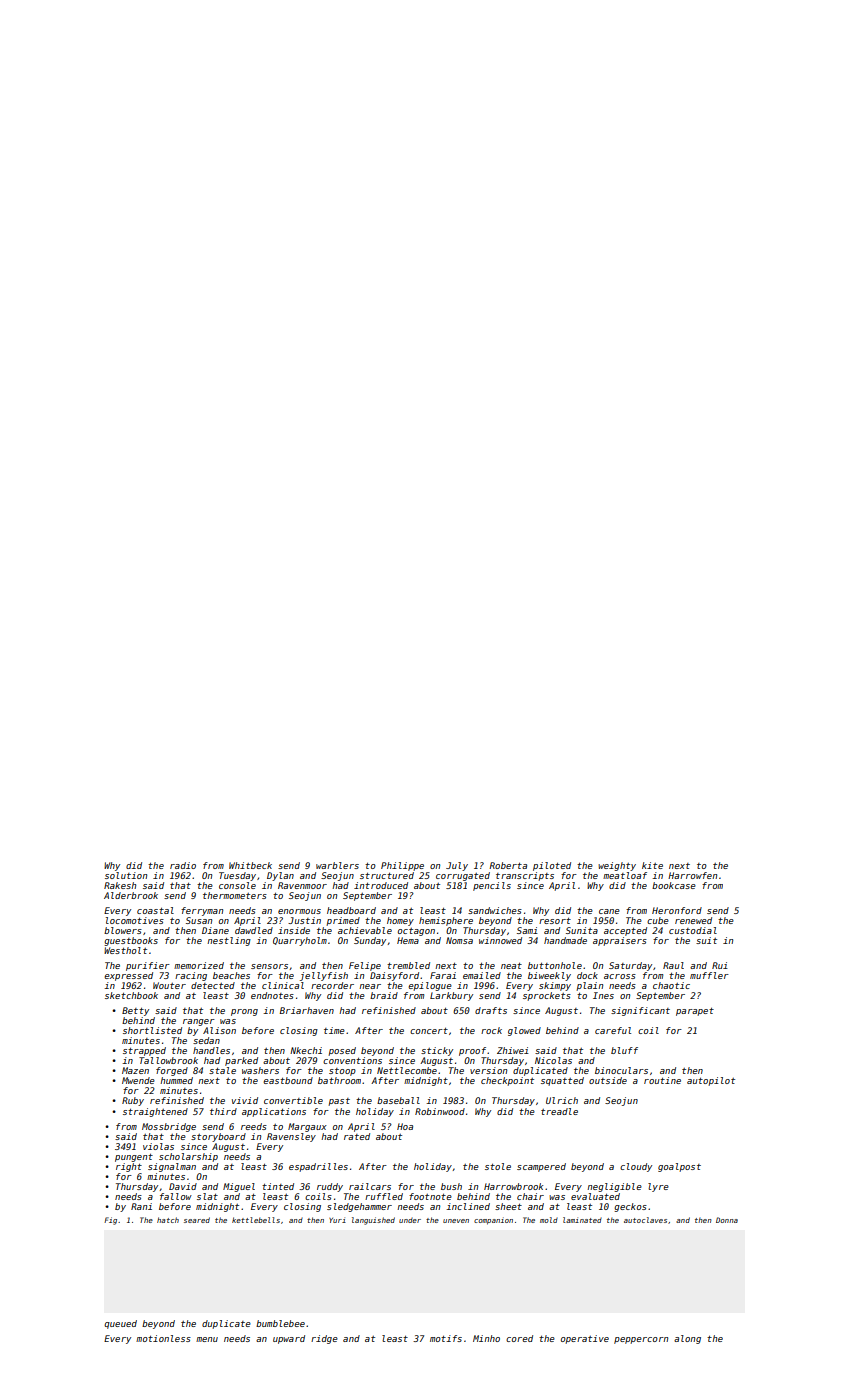 This page has width=849, height=1400. I want to click on upward, so click(289, 1339).
